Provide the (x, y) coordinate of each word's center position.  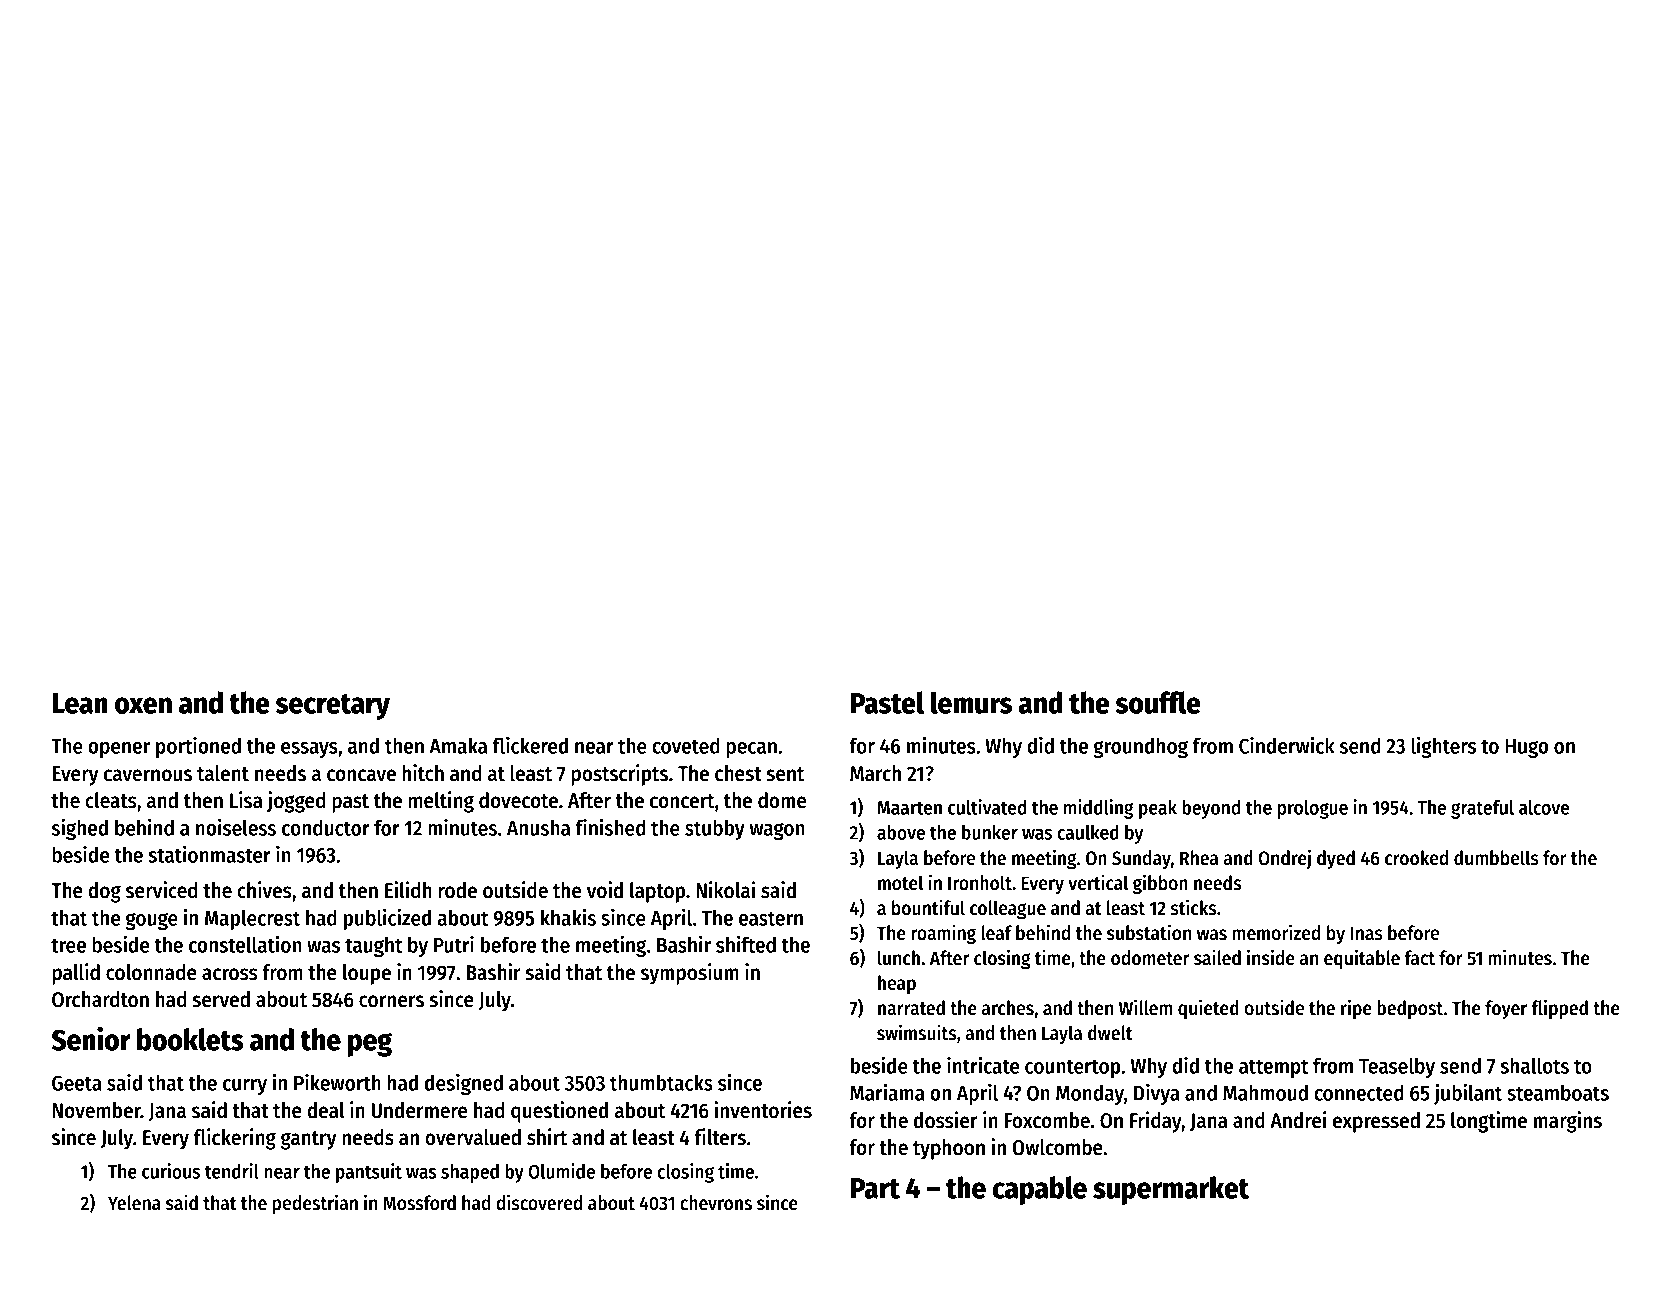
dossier (946, 1120)
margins (1568, 1122)
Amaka (458, 745)
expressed (1376, 1122)
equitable (1362, 959)
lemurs (971, 702)
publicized (387, 919)
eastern (771, 918)
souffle (1158, 702)
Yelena (134, 1203)
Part (875, 1188)
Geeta (77, 1083)
